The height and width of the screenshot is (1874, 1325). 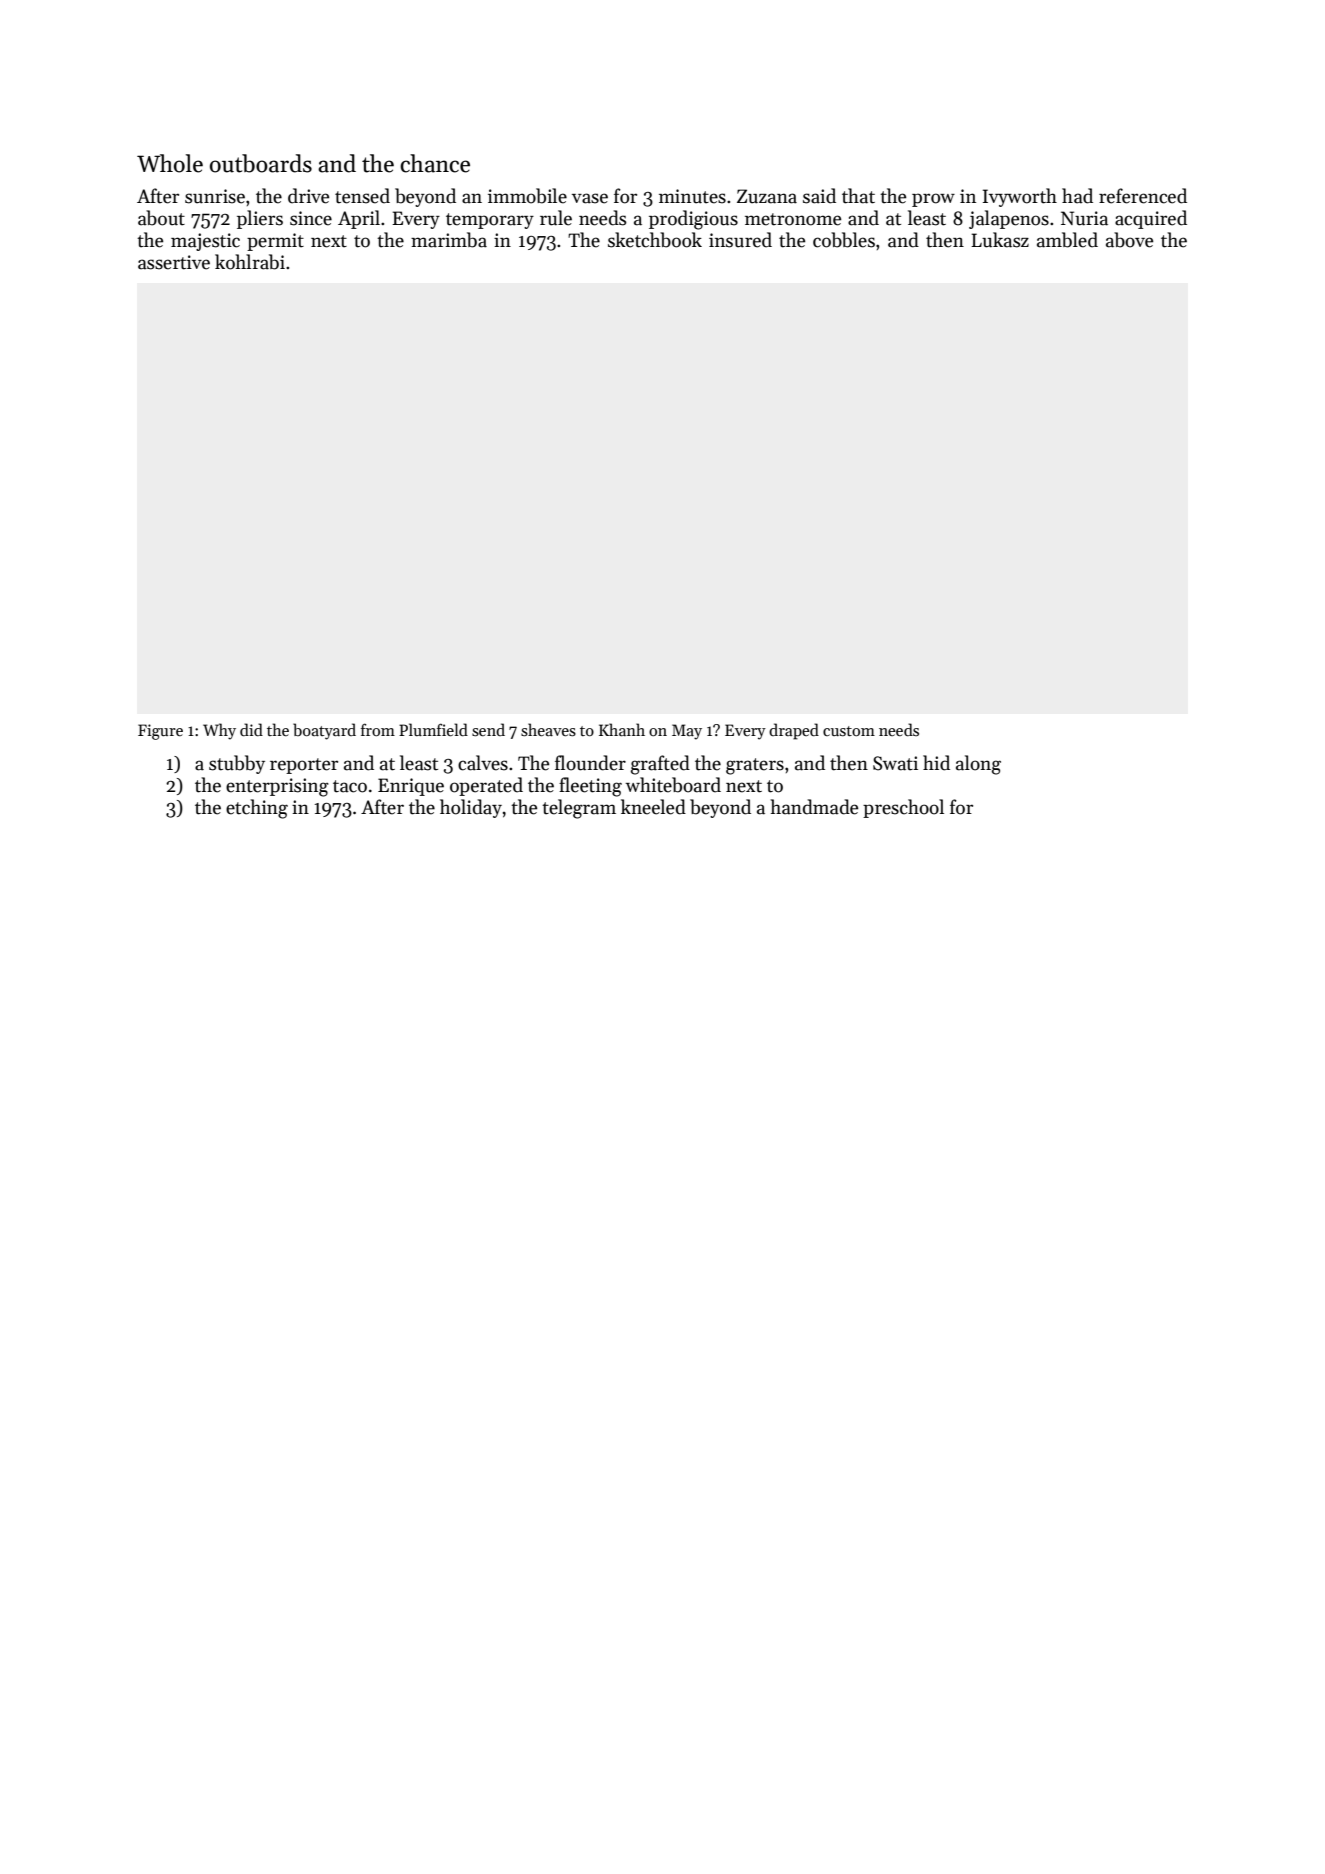 What do you see at coordinates (1077, 196) in the screenshot?
I see `had` at bounding box center [1077, 196].
